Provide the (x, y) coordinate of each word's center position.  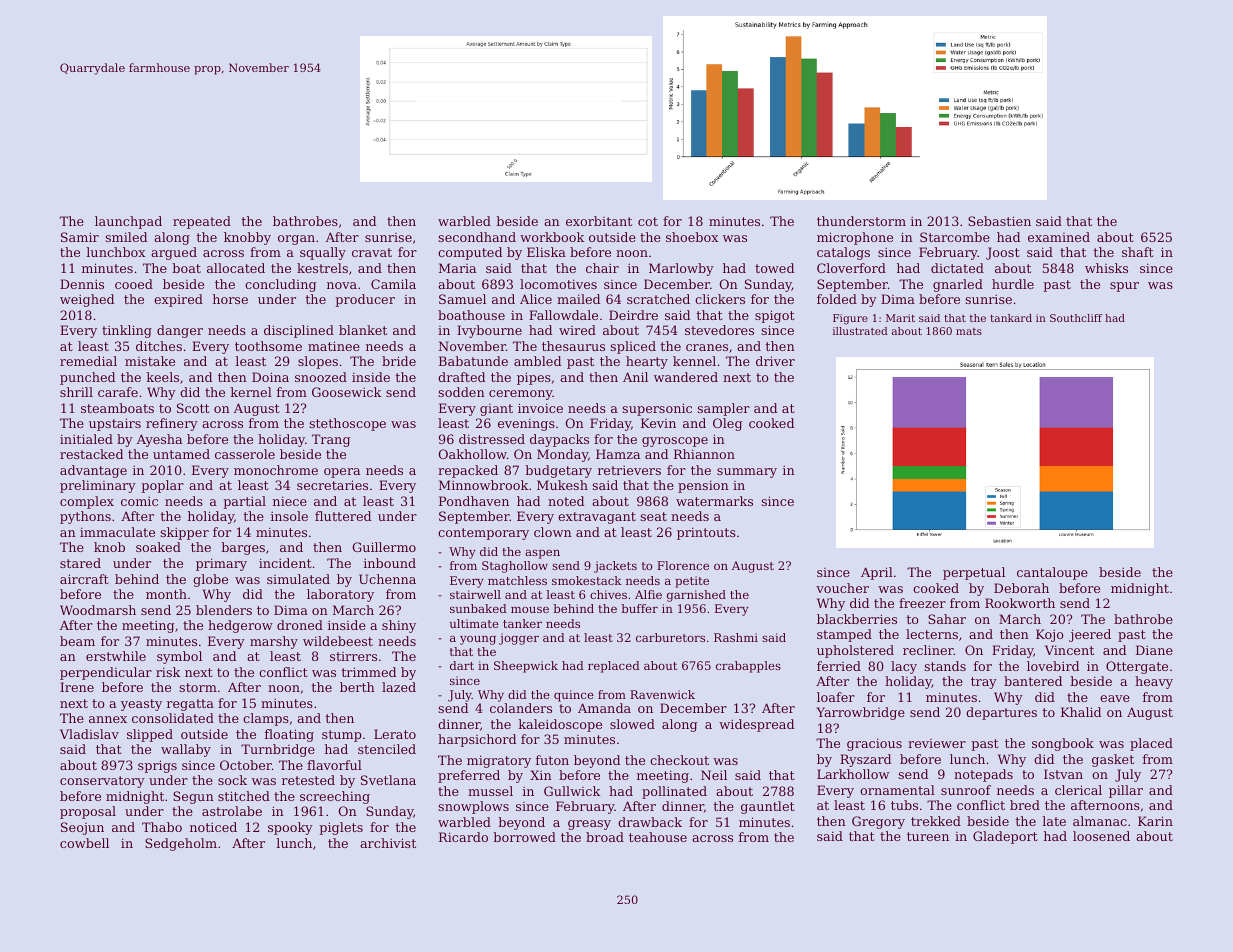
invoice (540, 408)
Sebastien (999, 221)
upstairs (115, 424)
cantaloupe (1052, 573)
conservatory (102, 782)
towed (774, 268)
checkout (679, 760)
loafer (836, 697)
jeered (1090, 635)
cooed (134, 284)
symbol (179, 657)
